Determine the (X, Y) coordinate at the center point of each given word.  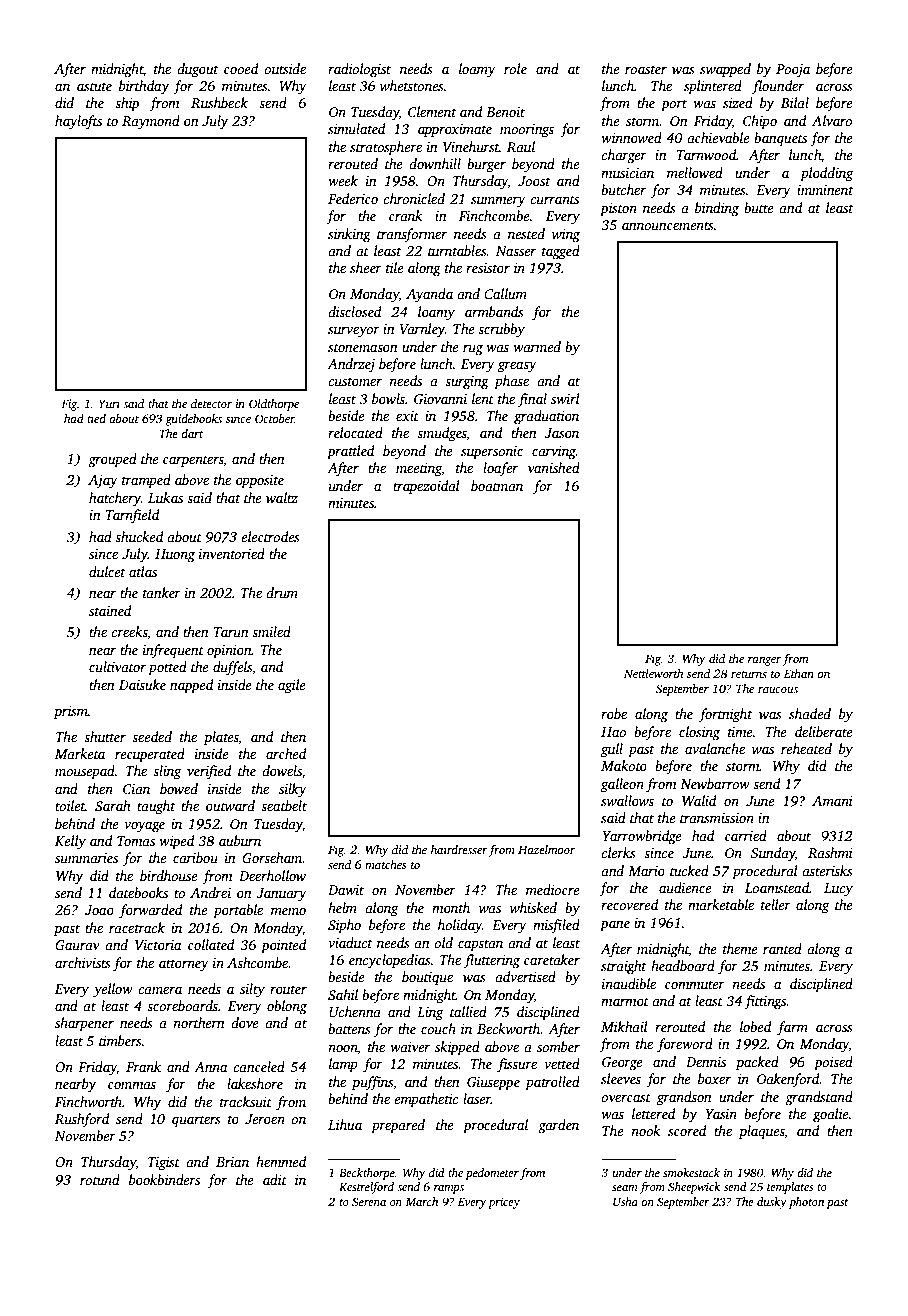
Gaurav (77, 945)
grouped (112, 460)
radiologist (359, 70)
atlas (143, 571)
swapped (725, 70)
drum (282, 592)
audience (685, 887)
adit (275, 1179)
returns (749, 674)
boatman (497, 485)
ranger (764, 661)
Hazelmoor (546, 849)
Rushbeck (219, 102)
